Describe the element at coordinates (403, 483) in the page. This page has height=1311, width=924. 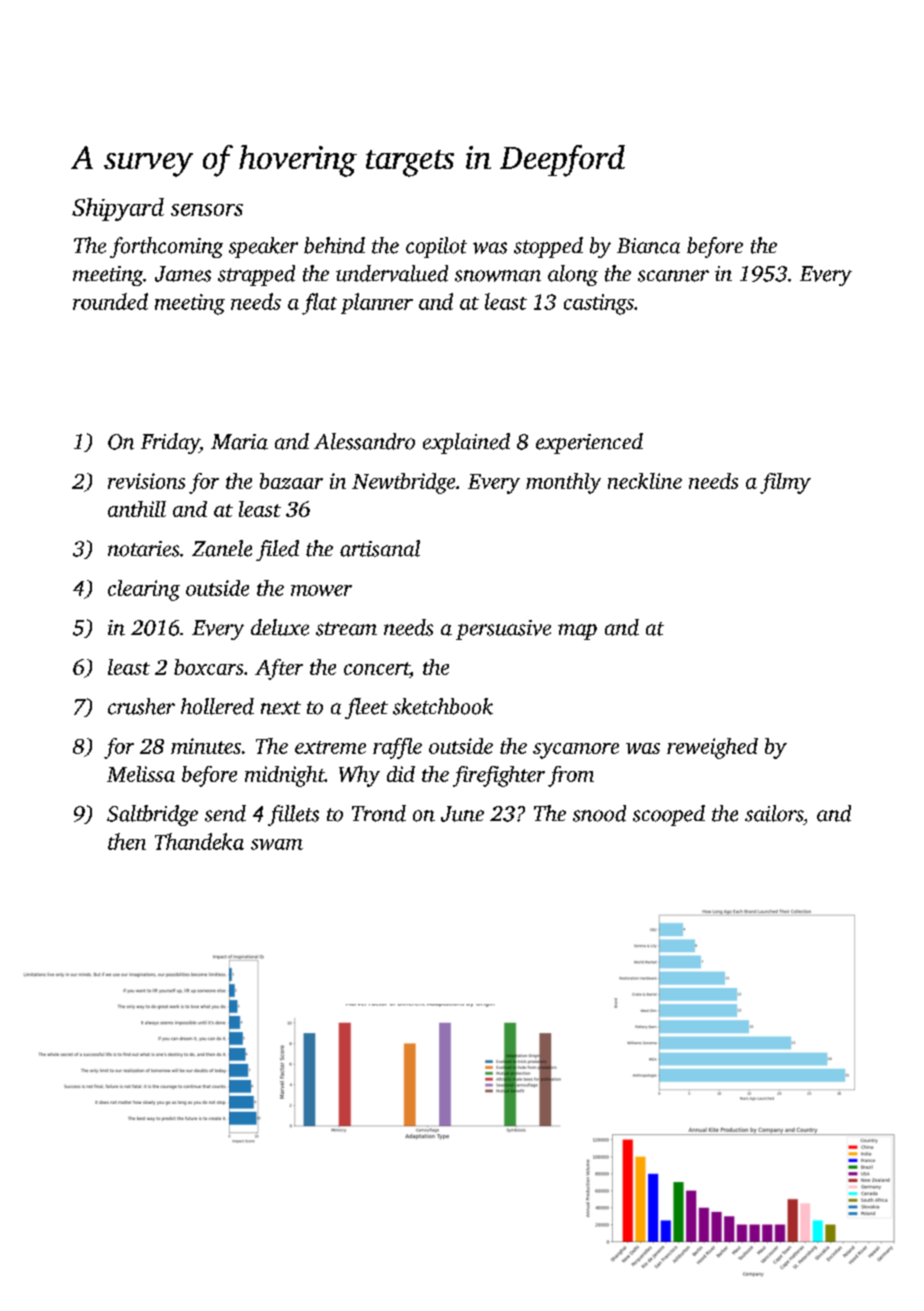
I see `Newtbridge` at that location.
